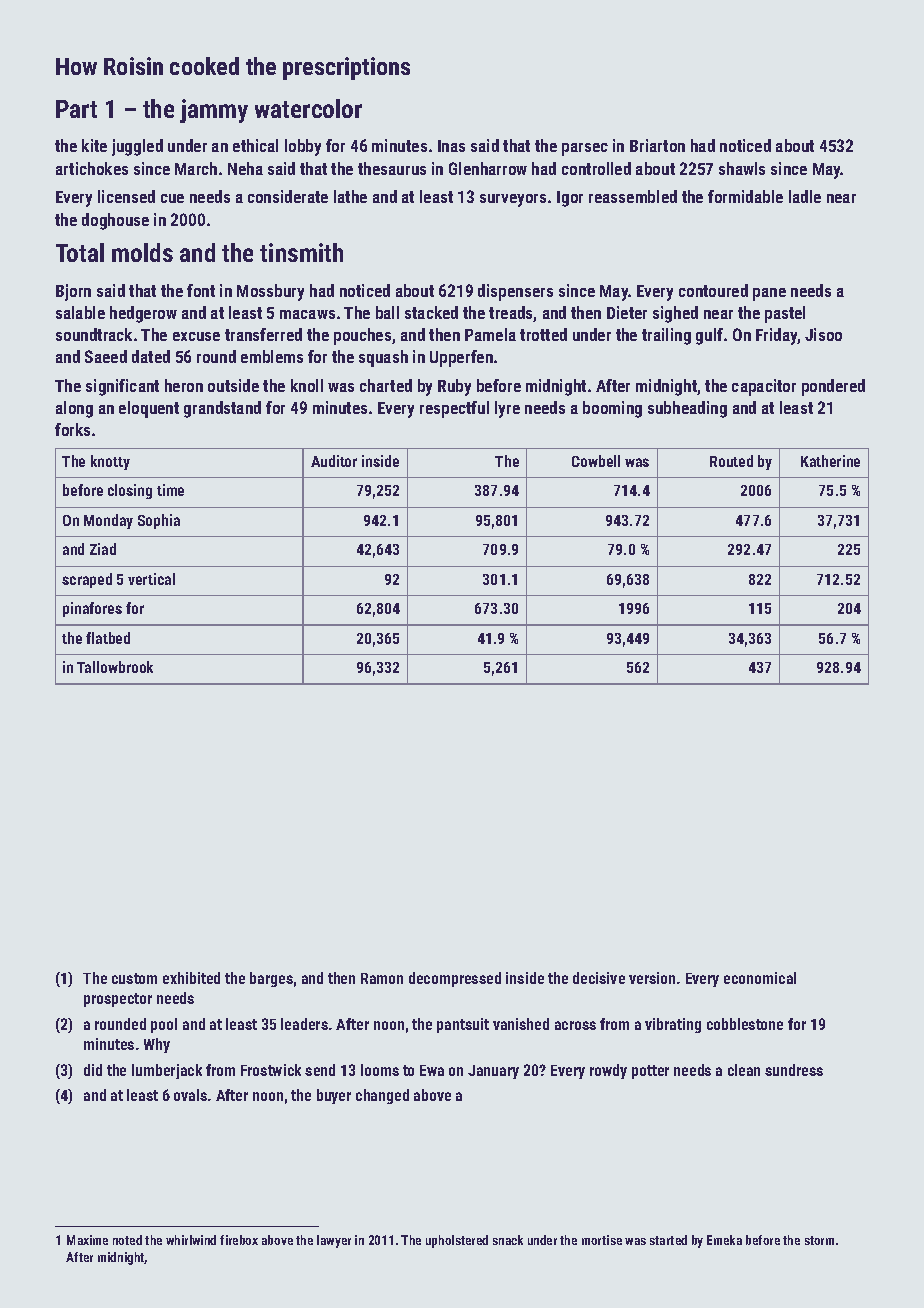  Describe the element at coordinates (652, 978) in the screenshot. I see `version` at that location.
